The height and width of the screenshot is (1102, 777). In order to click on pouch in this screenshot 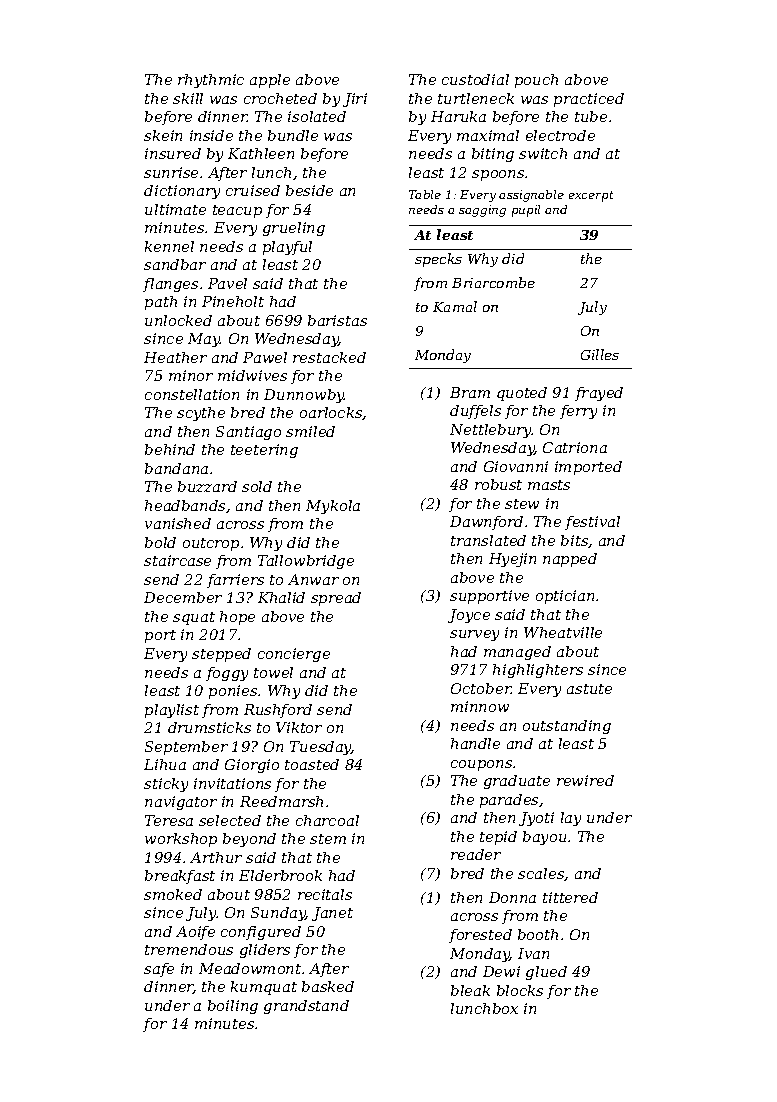, I will do `click(536, 81)`.
